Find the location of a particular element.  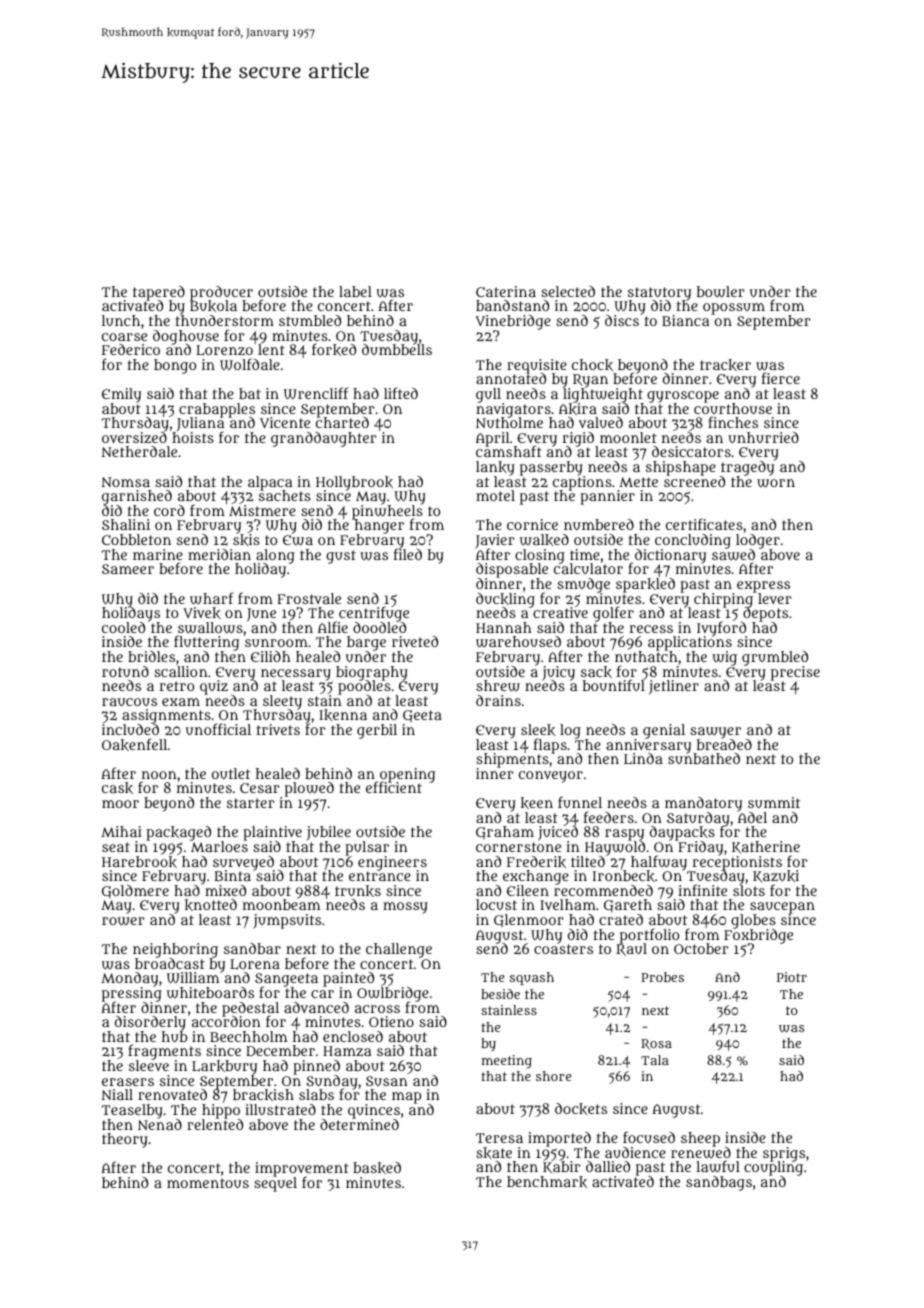

navigators is located at coordinates (513, 410).
